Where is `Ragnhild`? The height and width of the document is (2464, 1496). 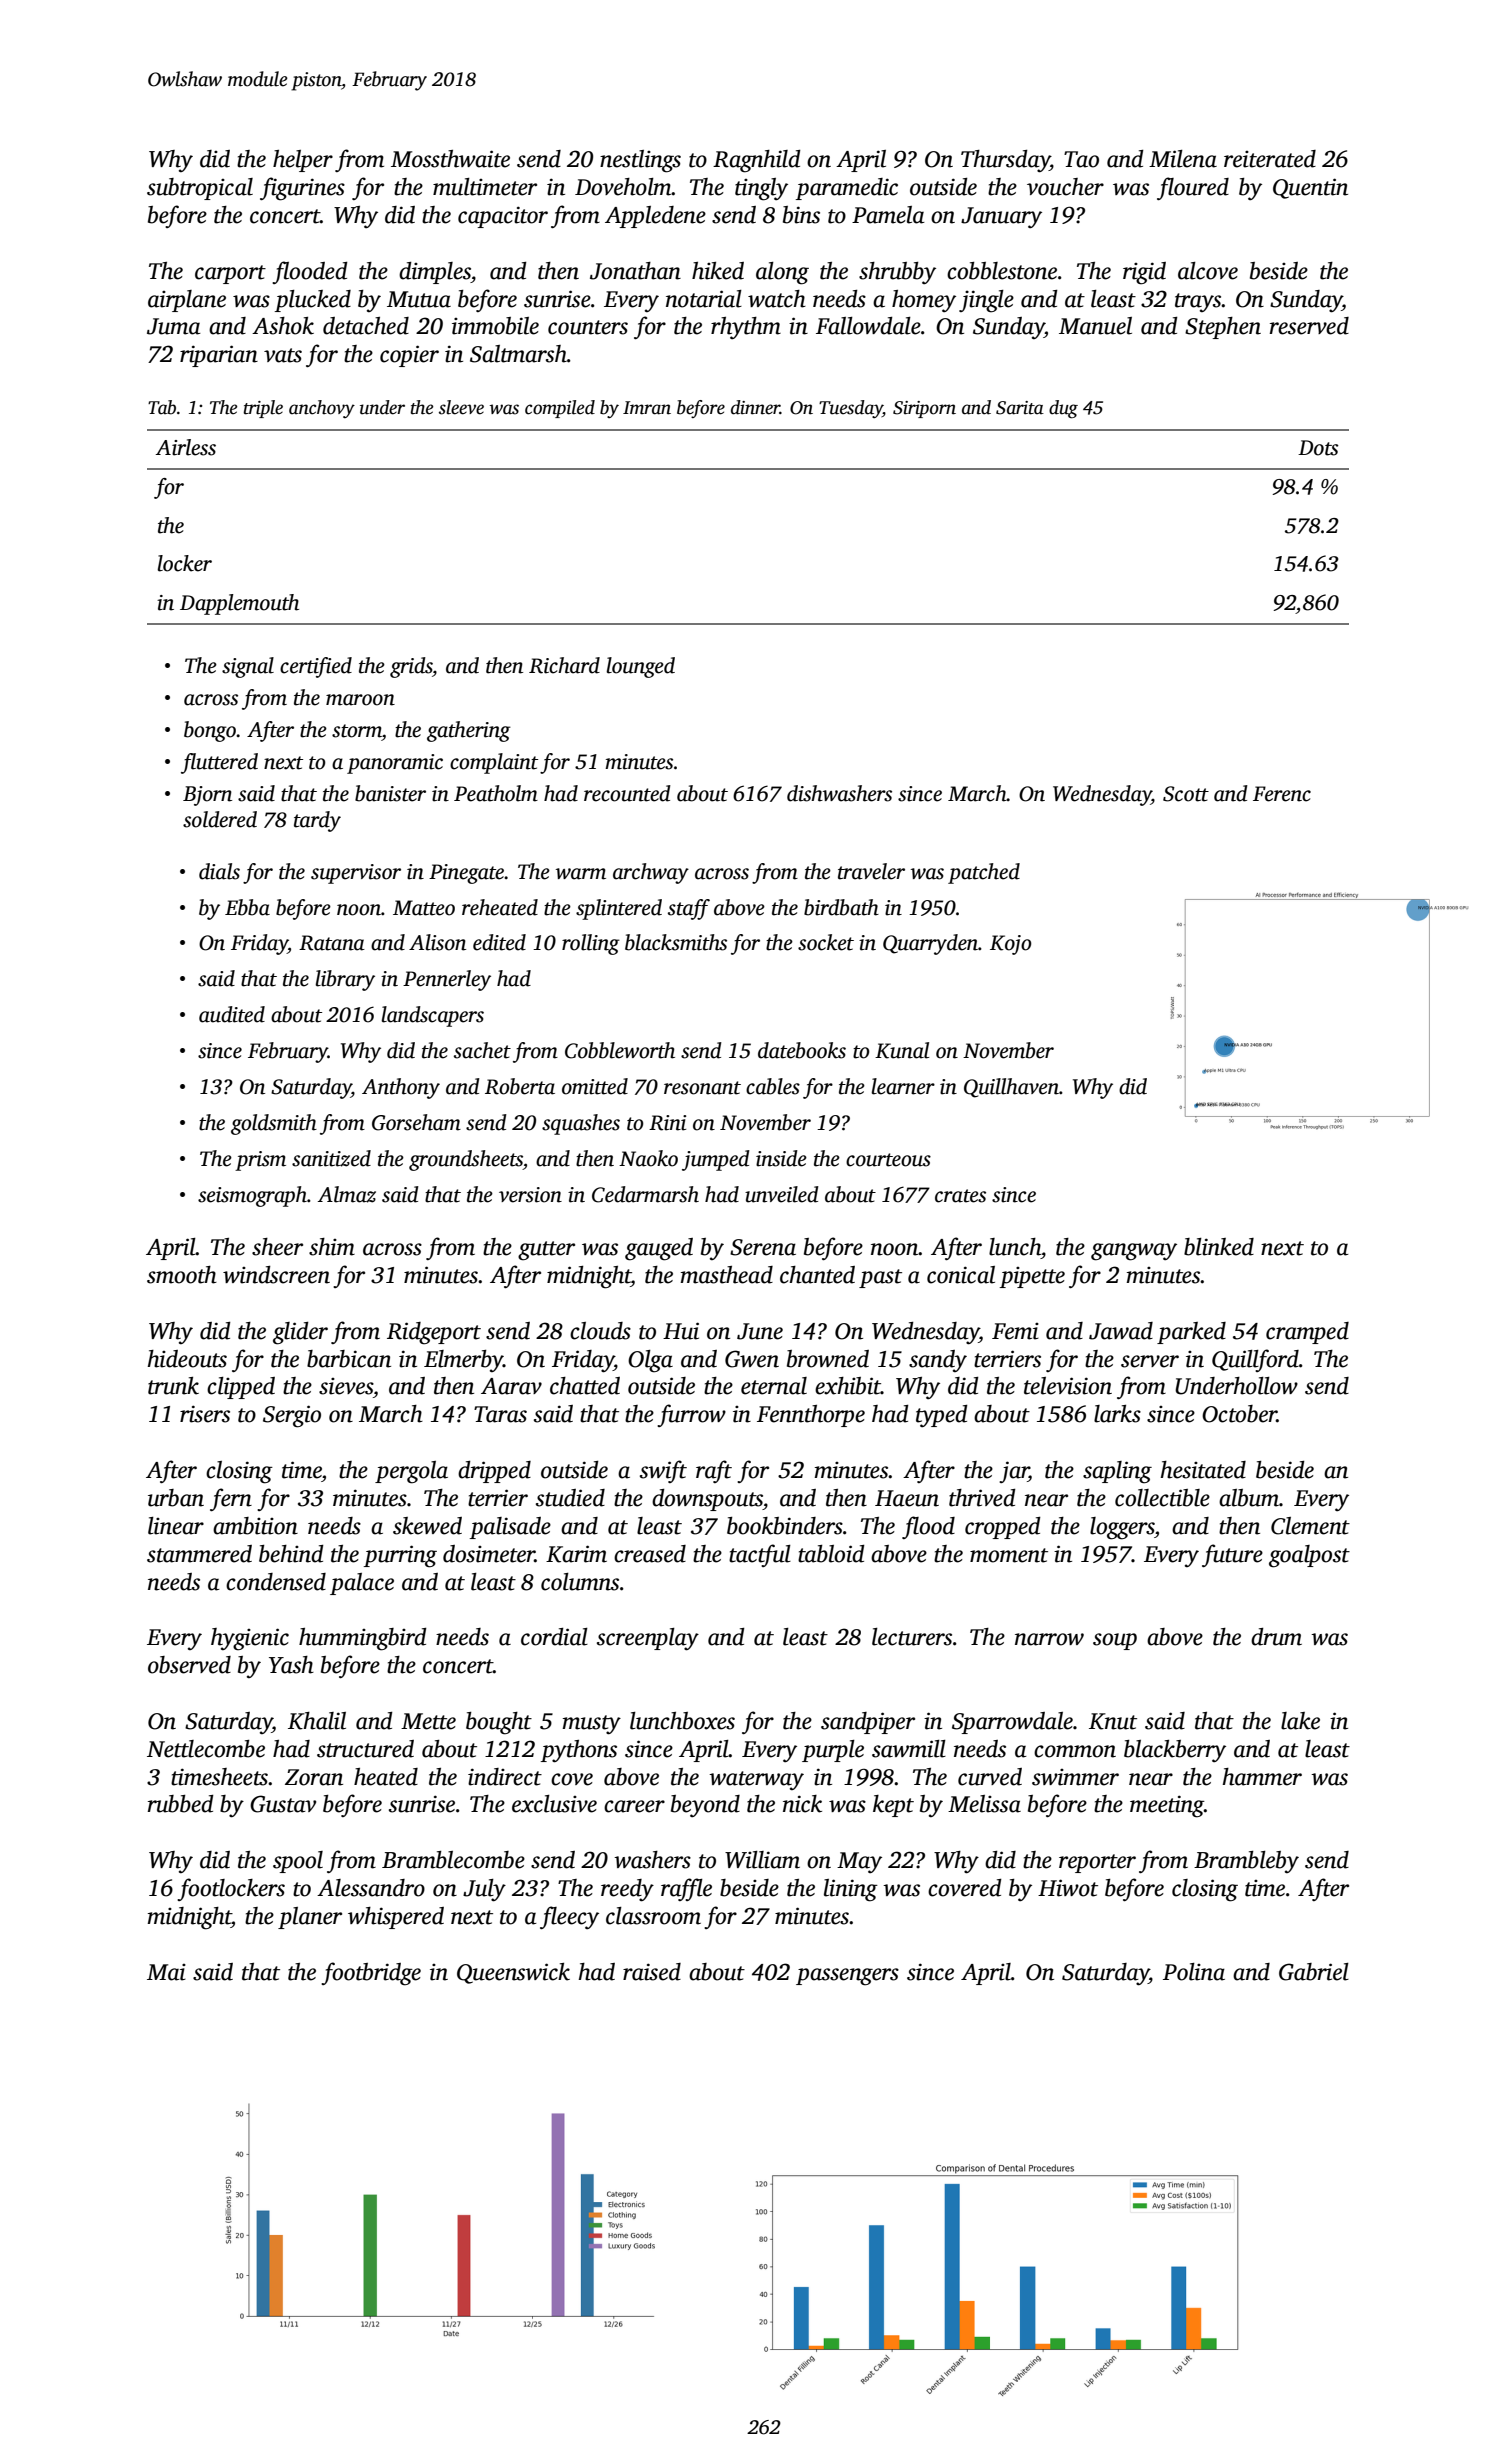
Ragnhild is located at coordinates (757, 161).
